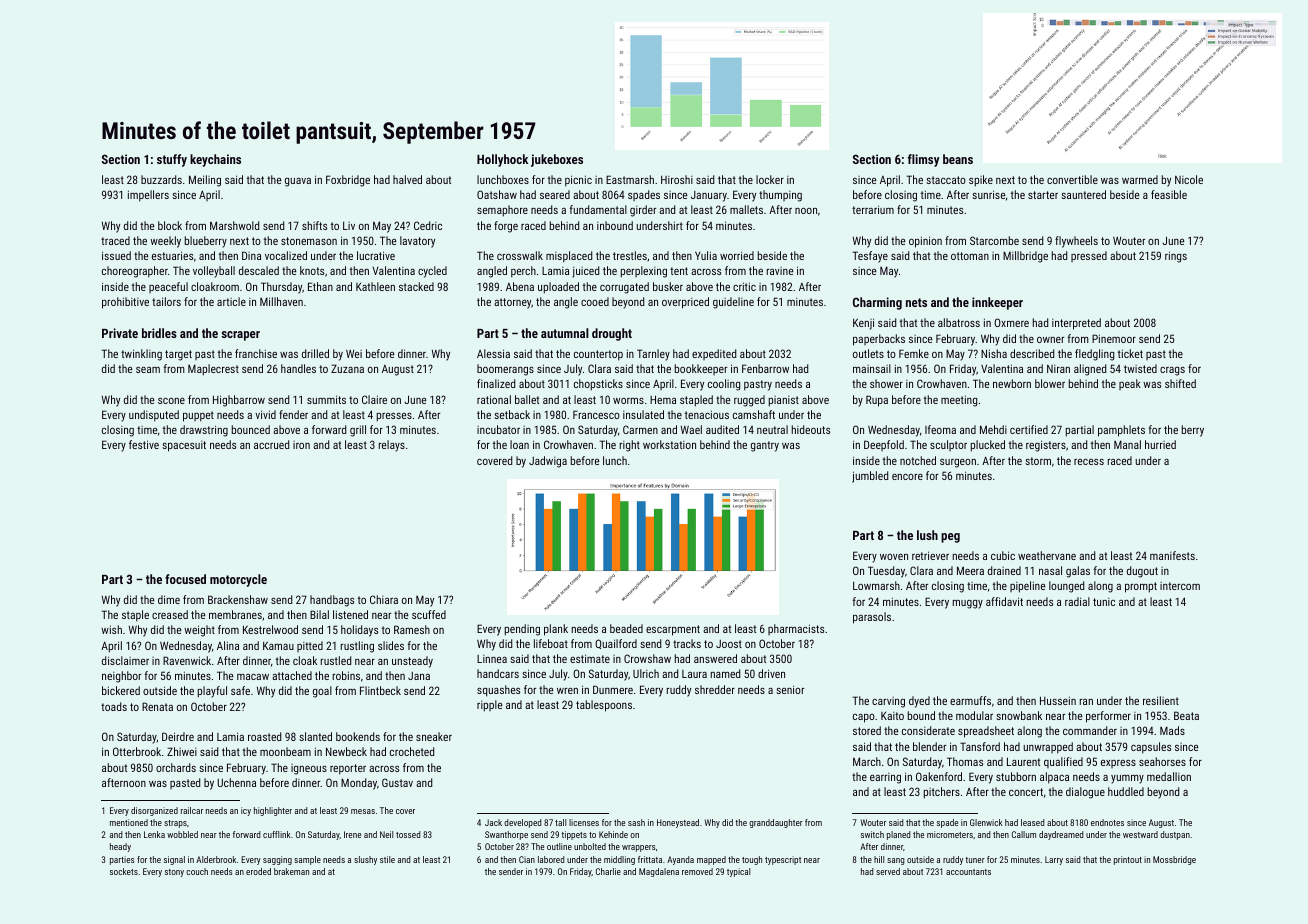  Describe the element at coordinates (608, 871) in the document. I see `Charlie` at that location.
